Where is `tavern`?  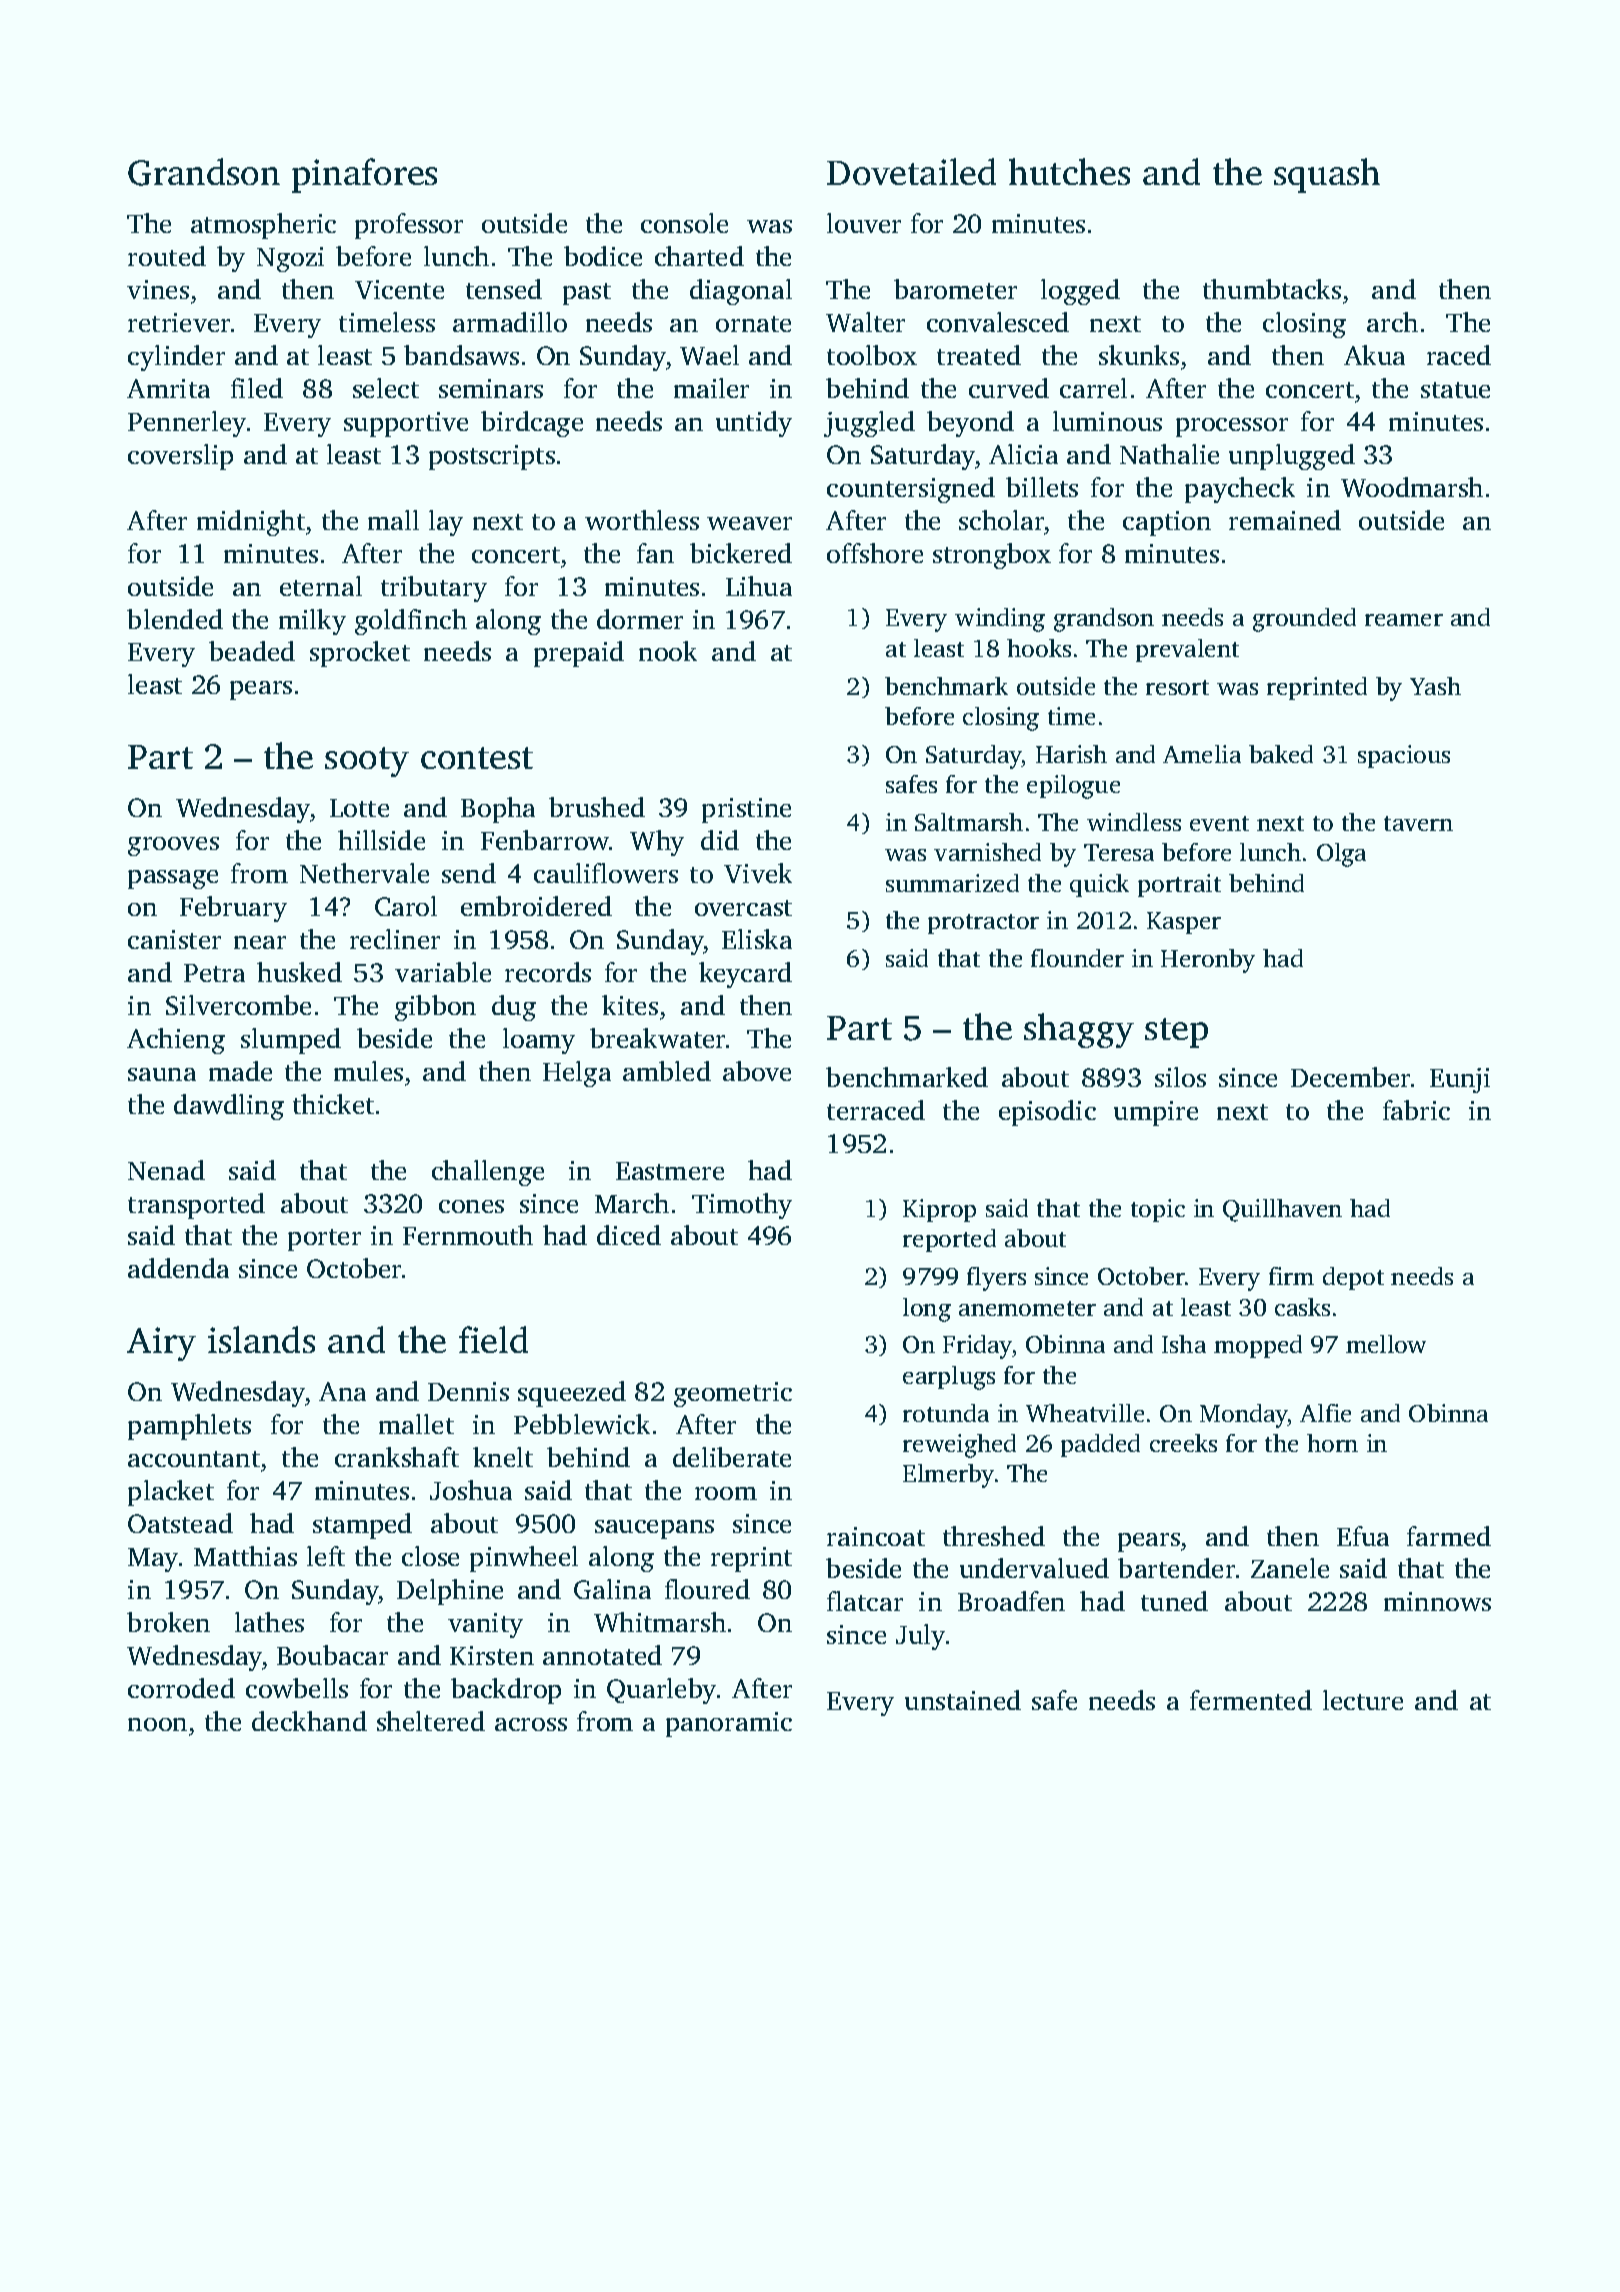 tavern is located at coordinates (1418, 823).
